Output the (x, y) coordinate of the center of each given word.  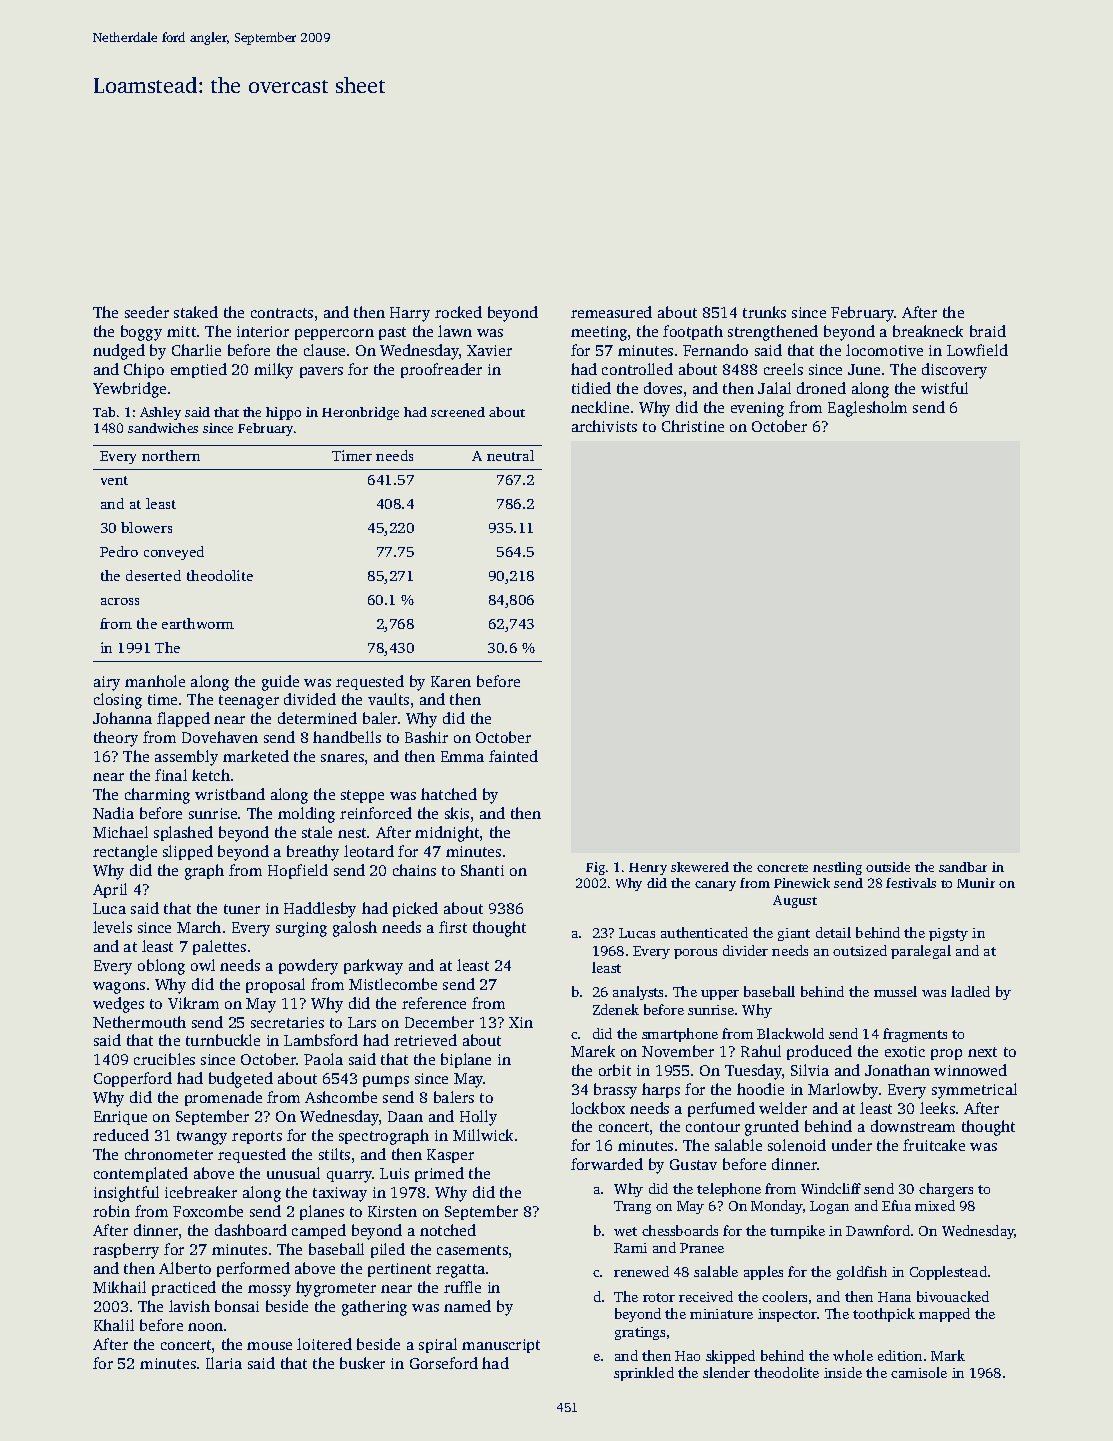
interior (263, 331)
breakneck (928, 331)
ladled (970, 991)
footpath (693, 332)
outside (888, 867)
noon (205, 1327)
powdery (308, 967)
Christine (693, 426)
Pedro (119, 551)
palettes (219, 947)
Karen (451, 681)
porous (695, 954)
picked (415, 909)
